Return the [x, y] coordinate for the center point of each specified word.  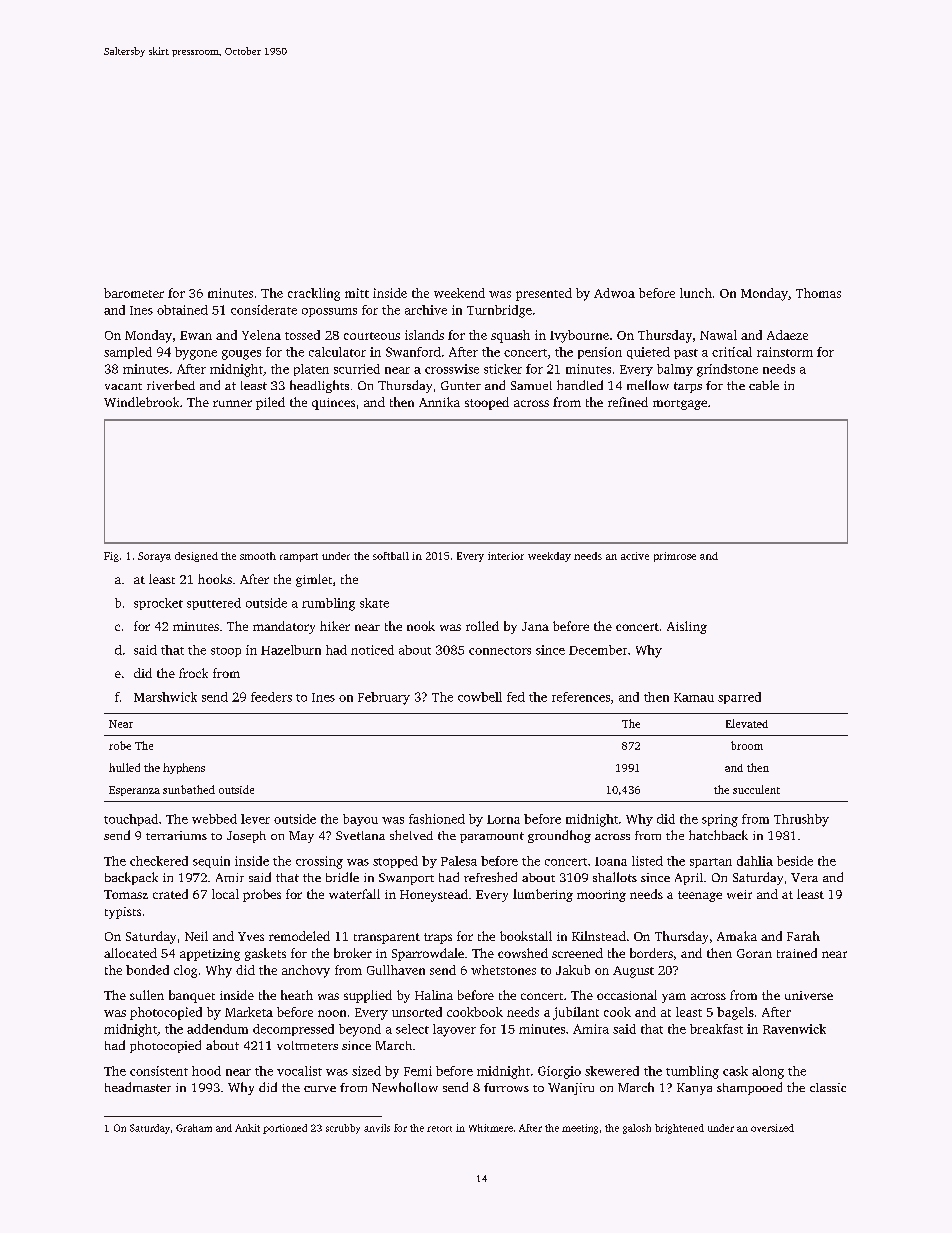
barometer [134, 293]
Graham [194, 1128]
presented [544, 294]
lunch [696, 293]
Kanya [694, 1089]
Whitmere [491, 1128]
